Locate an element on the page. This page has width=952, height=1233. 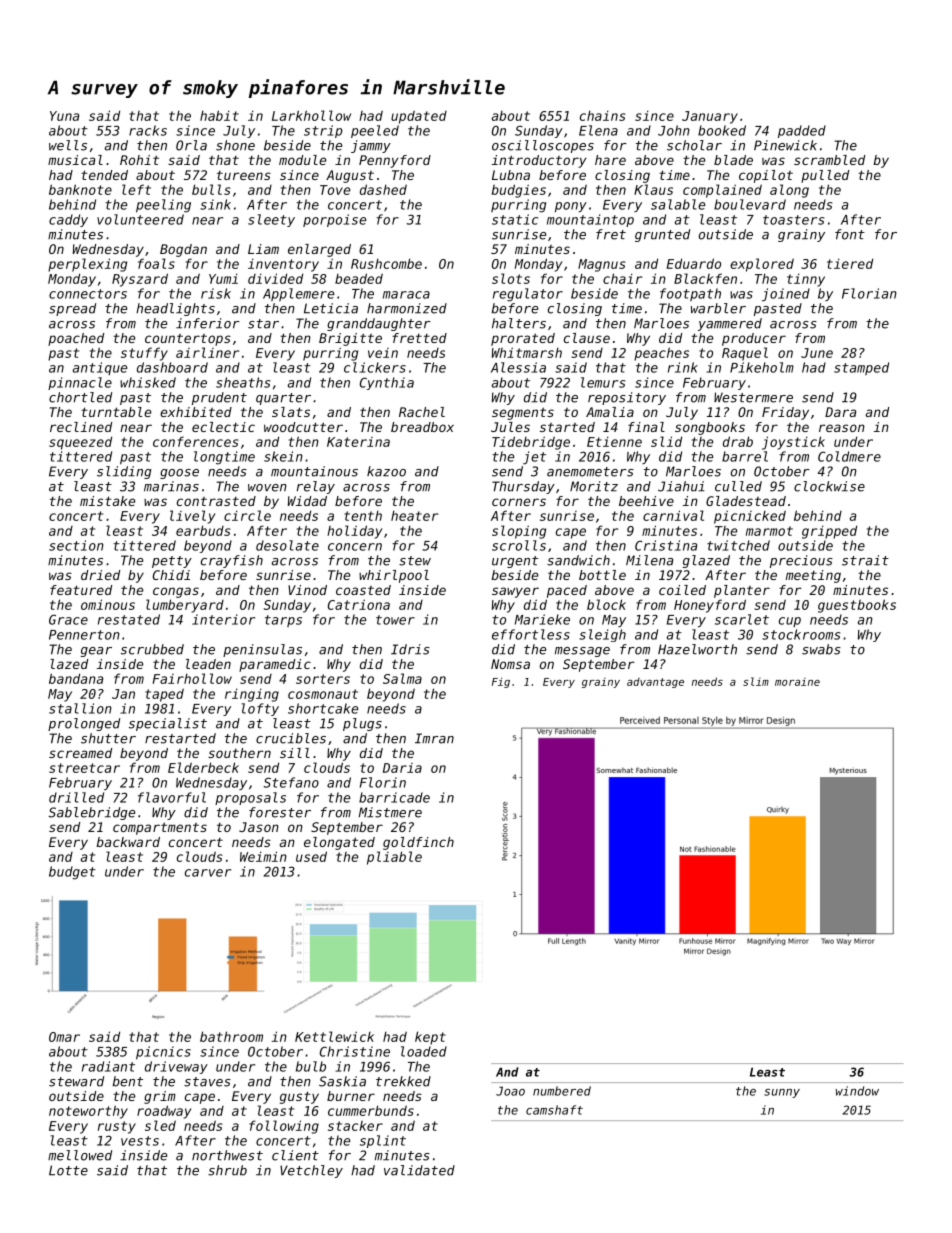
spread is located at coordinates (72, 309).
